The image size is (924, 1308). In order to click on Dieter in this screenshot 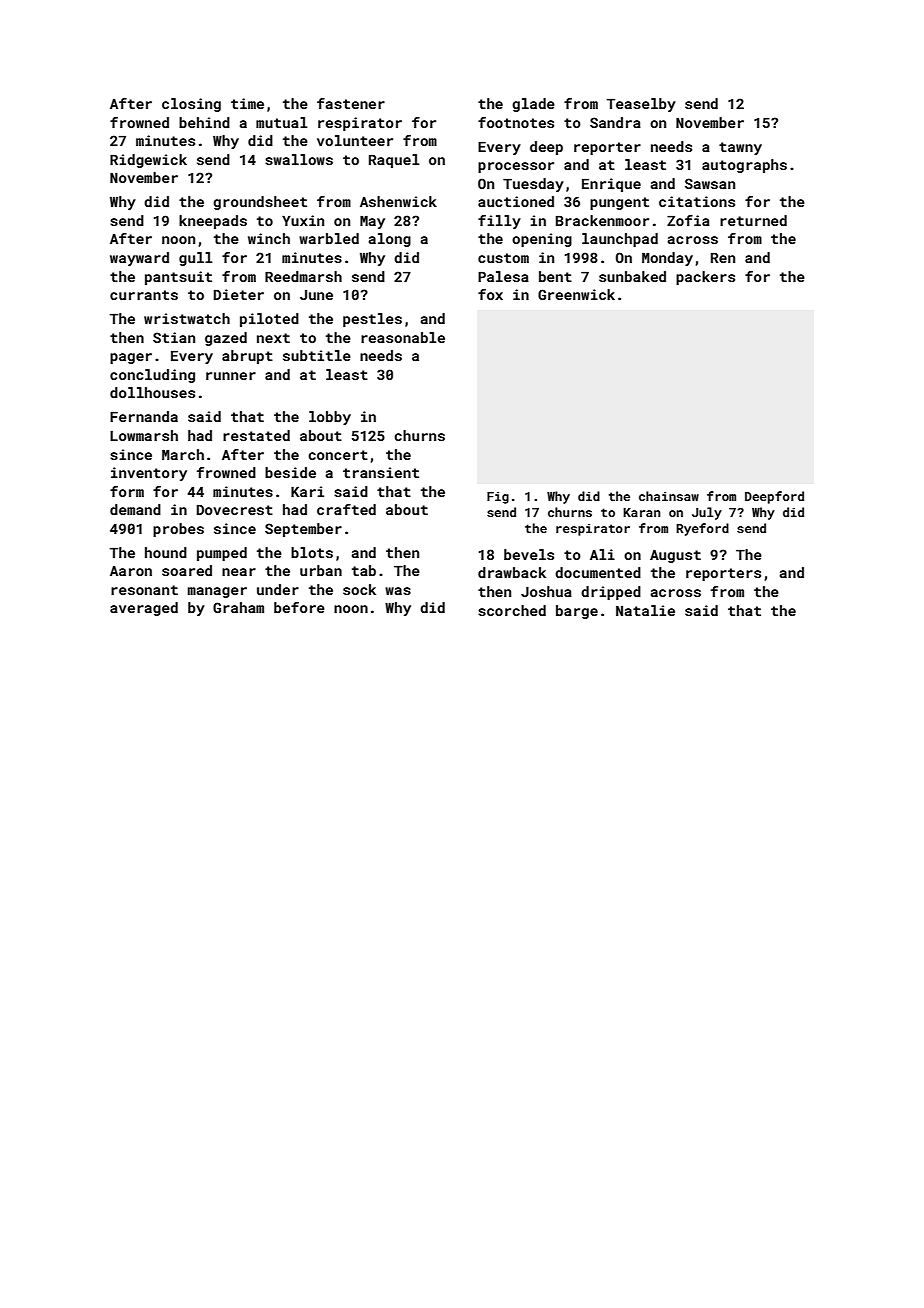, I will do `click(239, 294)`.
